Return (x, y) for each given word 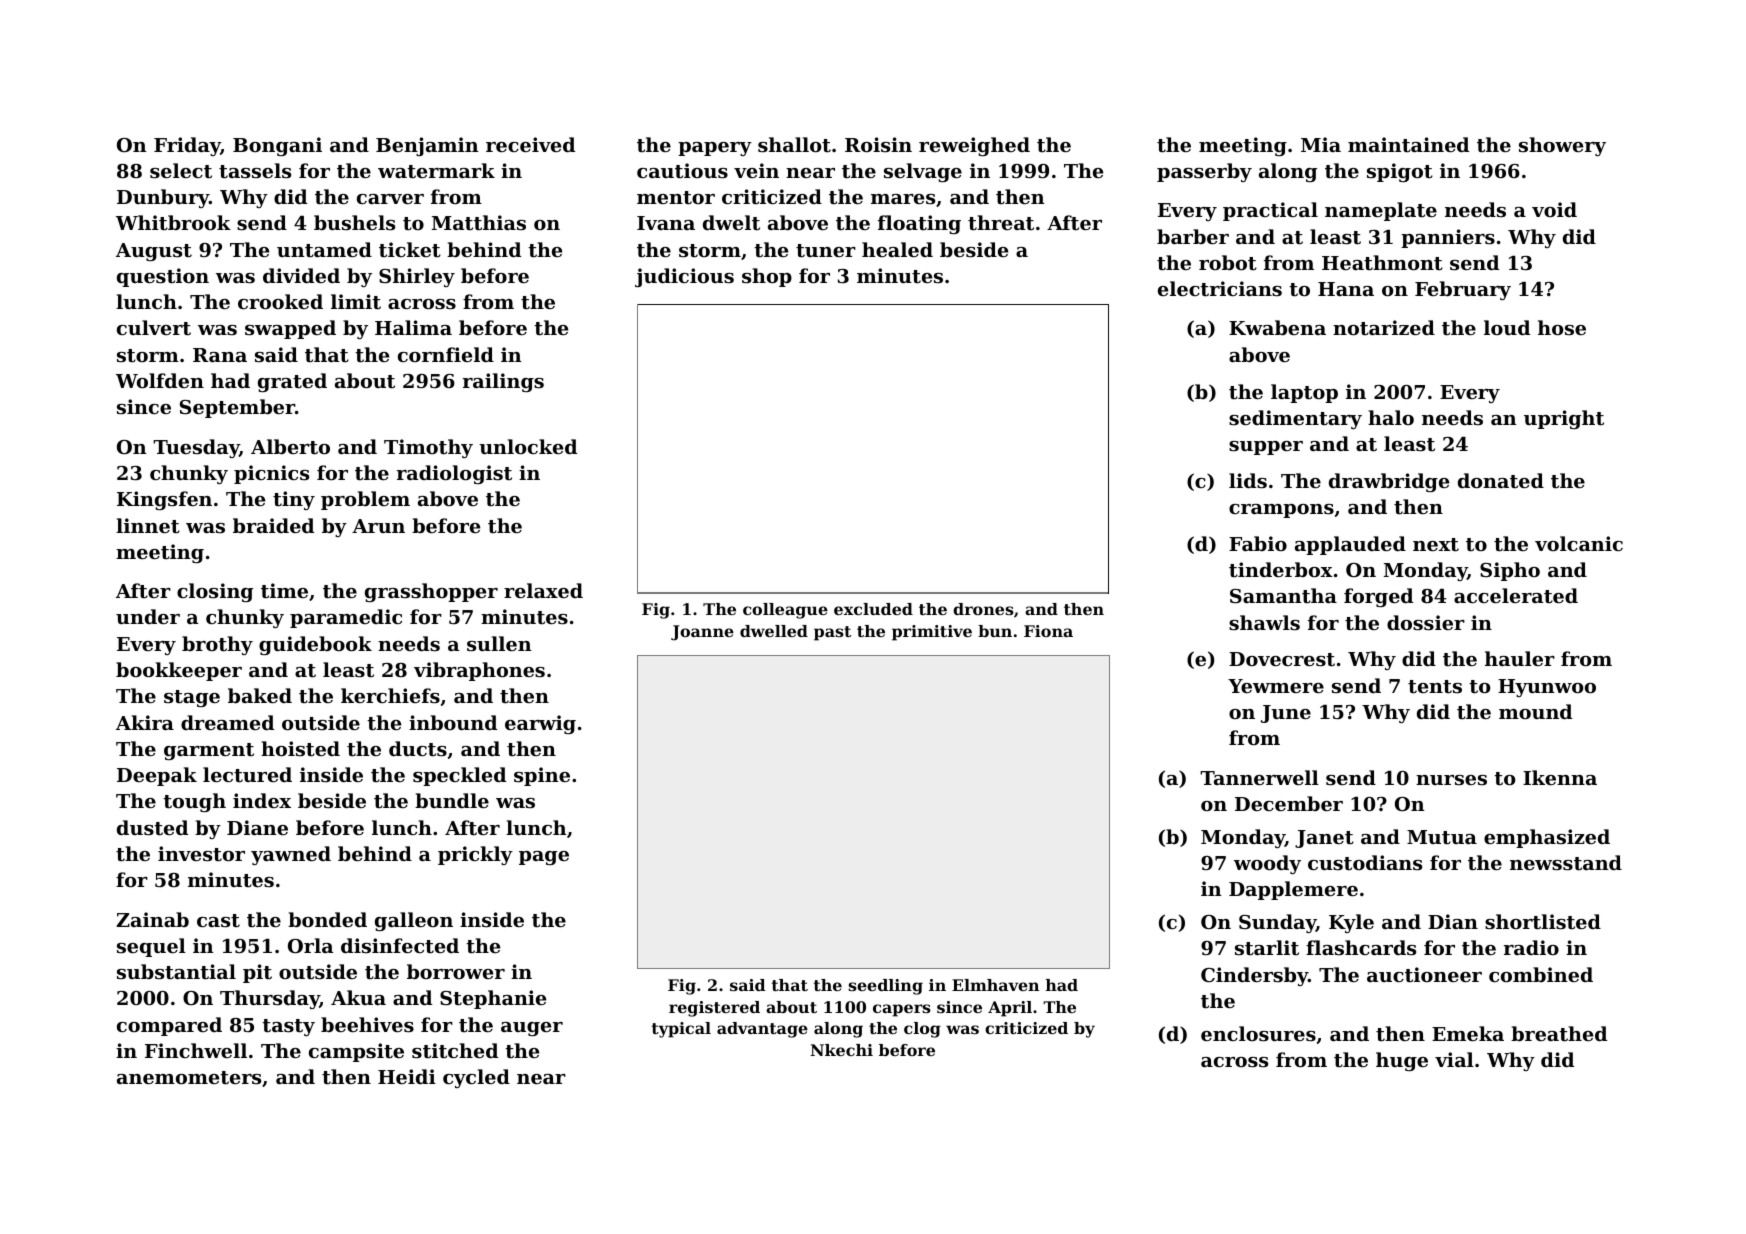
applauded (1350, 545)
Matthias (479, 222)
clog (922, 1030)
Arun (378, 526)
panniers (1448, 238)
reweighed (974, 146)
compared (169, 1026)
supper (1266, 448)
